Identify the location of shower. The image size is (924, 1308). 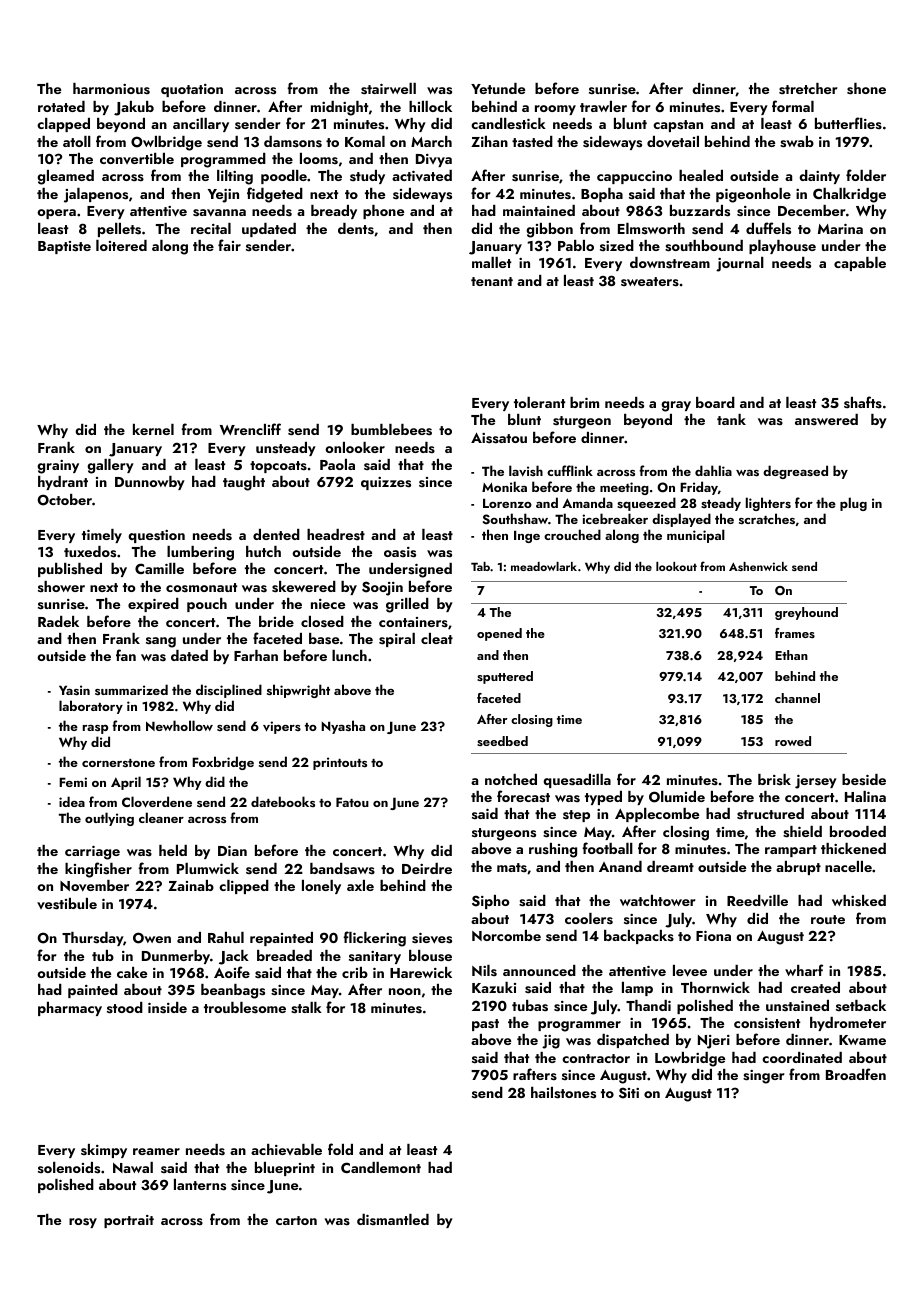
(61, 586).
